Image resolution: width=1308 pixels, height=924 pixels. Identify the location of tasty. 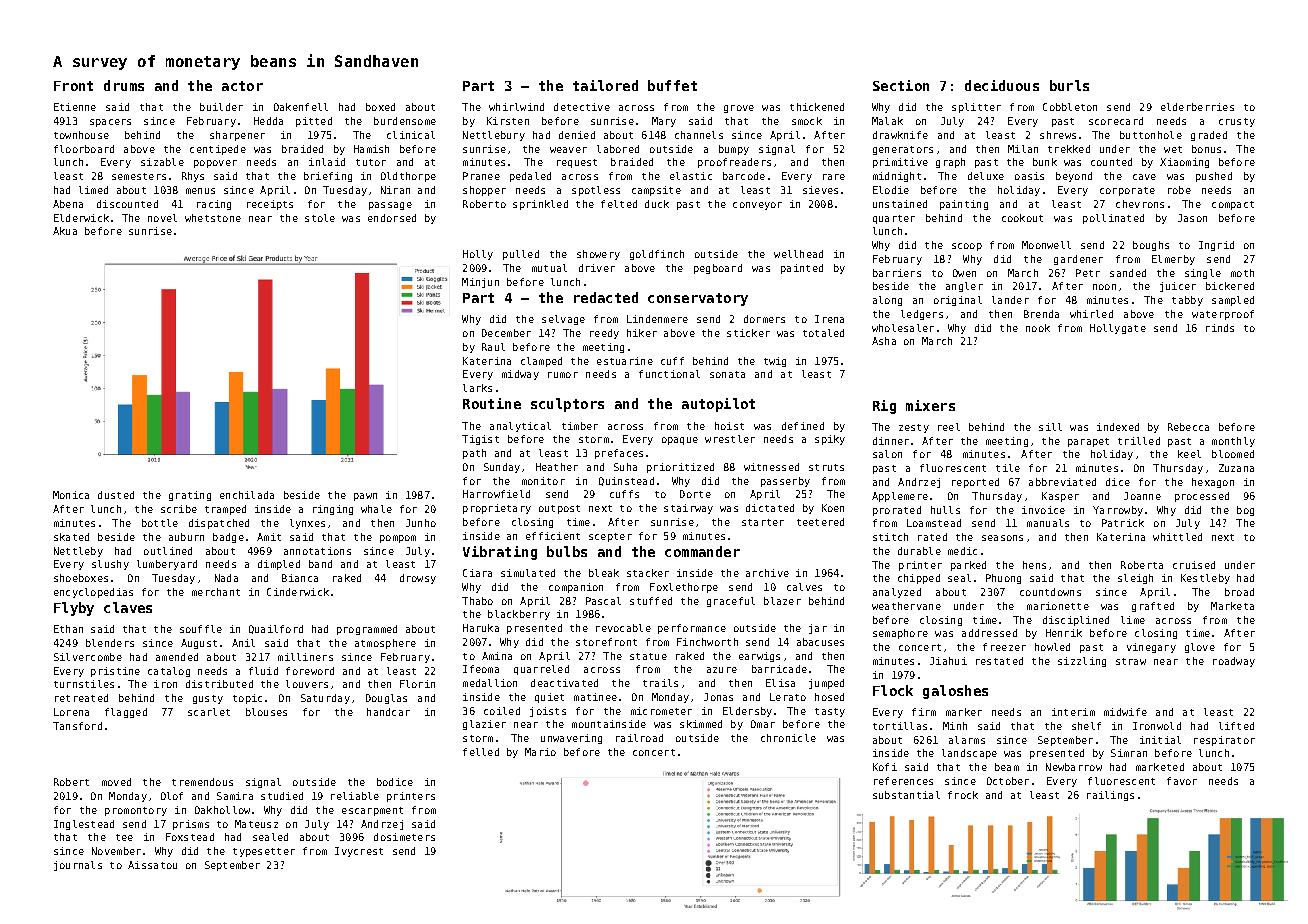
(830, 712).
